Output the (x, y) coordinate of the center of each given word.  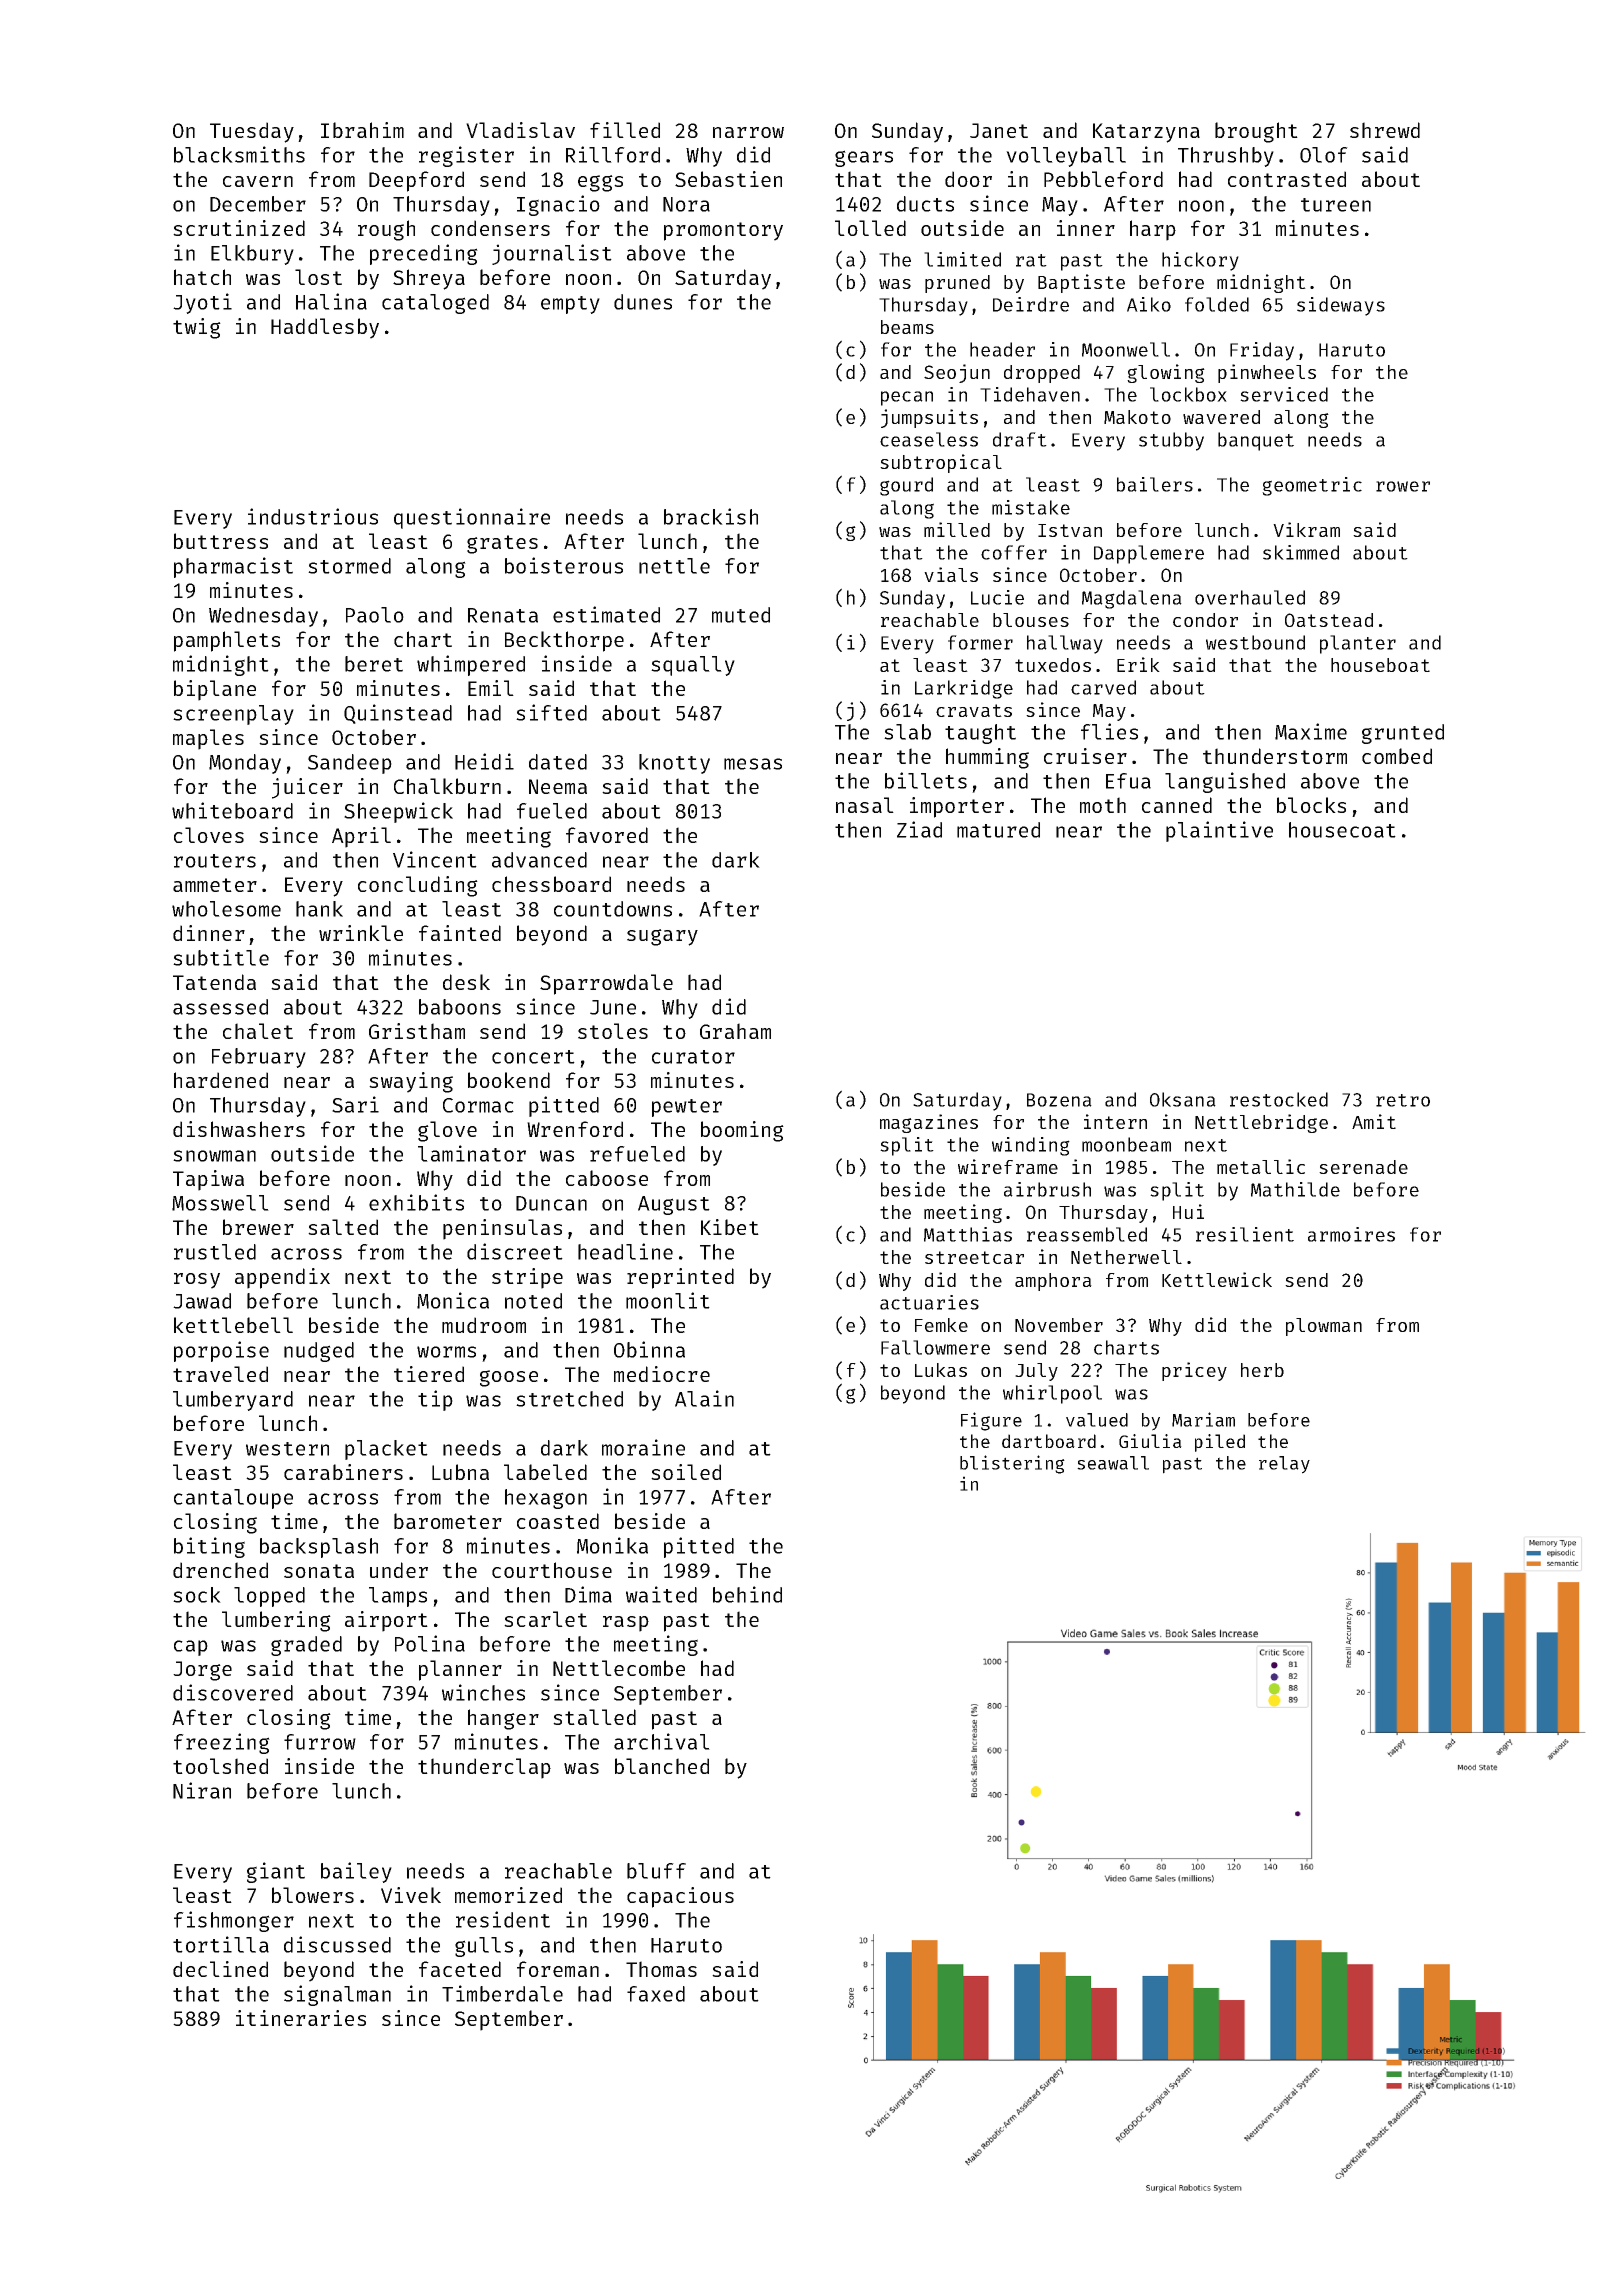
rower (1403, 486)
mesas (753, 764)
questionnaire (472, 518)
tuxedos (1053, 665)
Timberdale (502, 1993)
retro (1403, 1100)
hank (319, 909)
